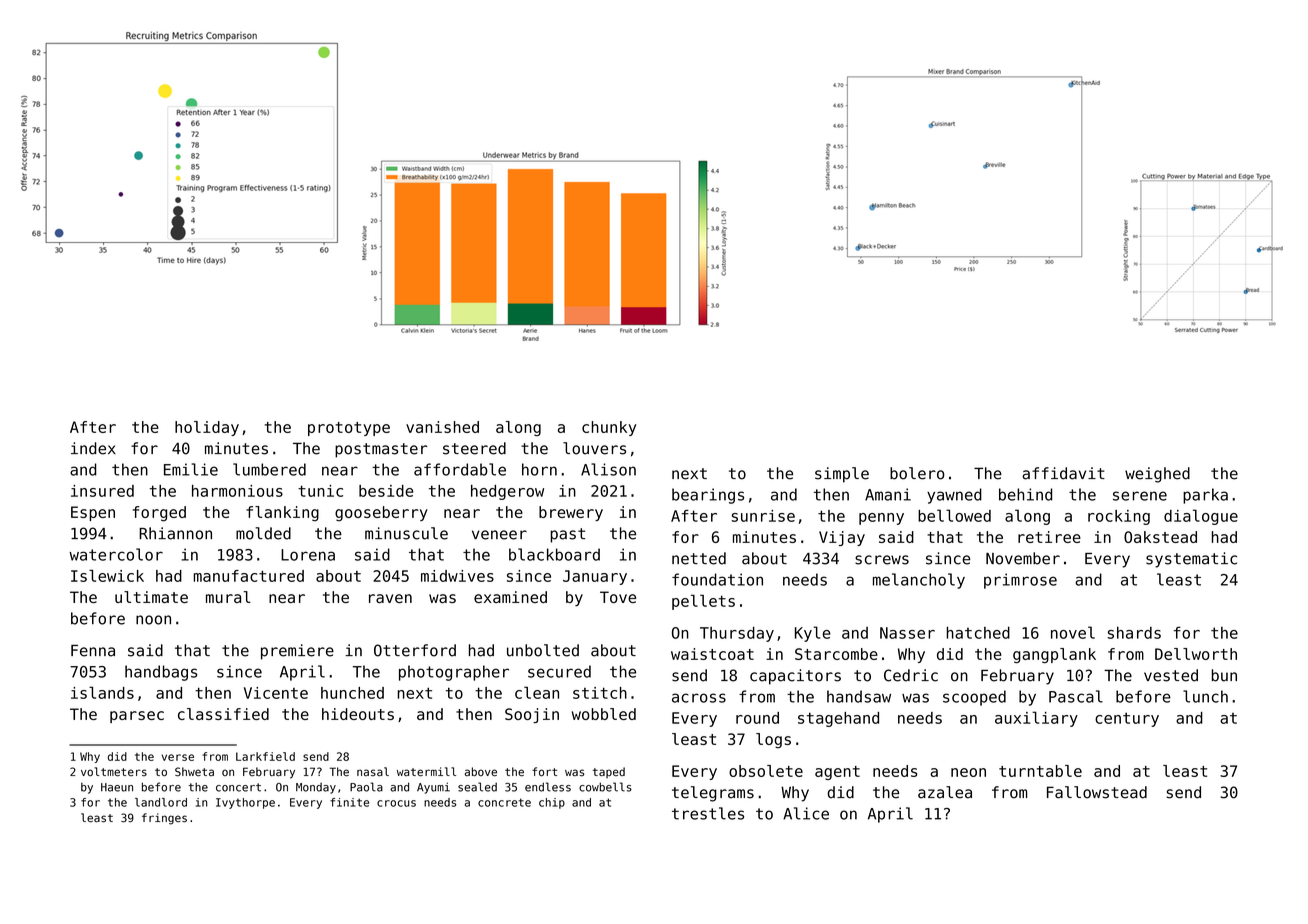 This document has width=1308, height=924. What do you see at coordinates (207, 428) in the document?
I see `holiday` at bounding box center [207, 428].
